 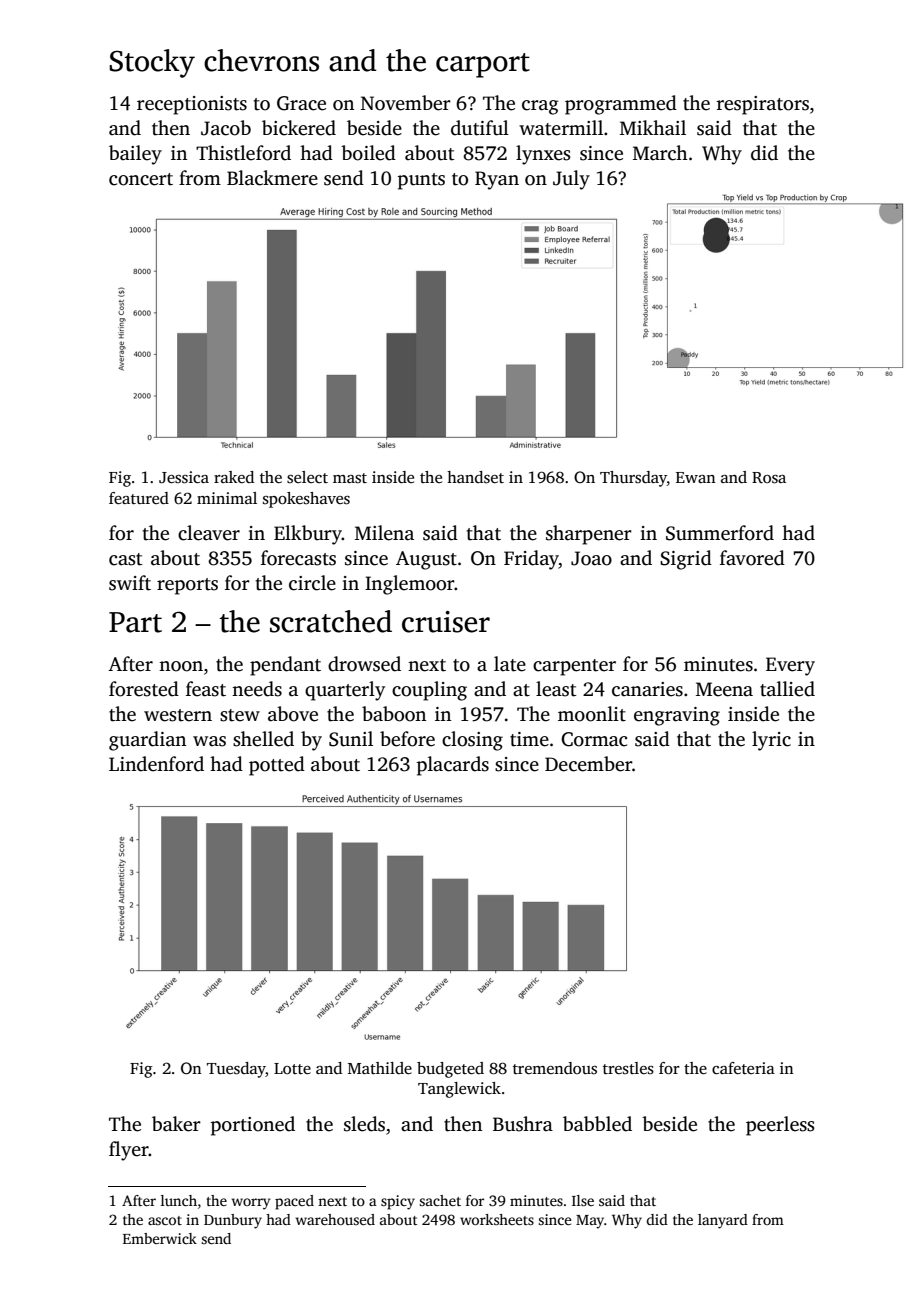 What do you see at coordinates (272, 178) in the screenshot?
I see `Blackmere` at bounding box center [272, 178].
